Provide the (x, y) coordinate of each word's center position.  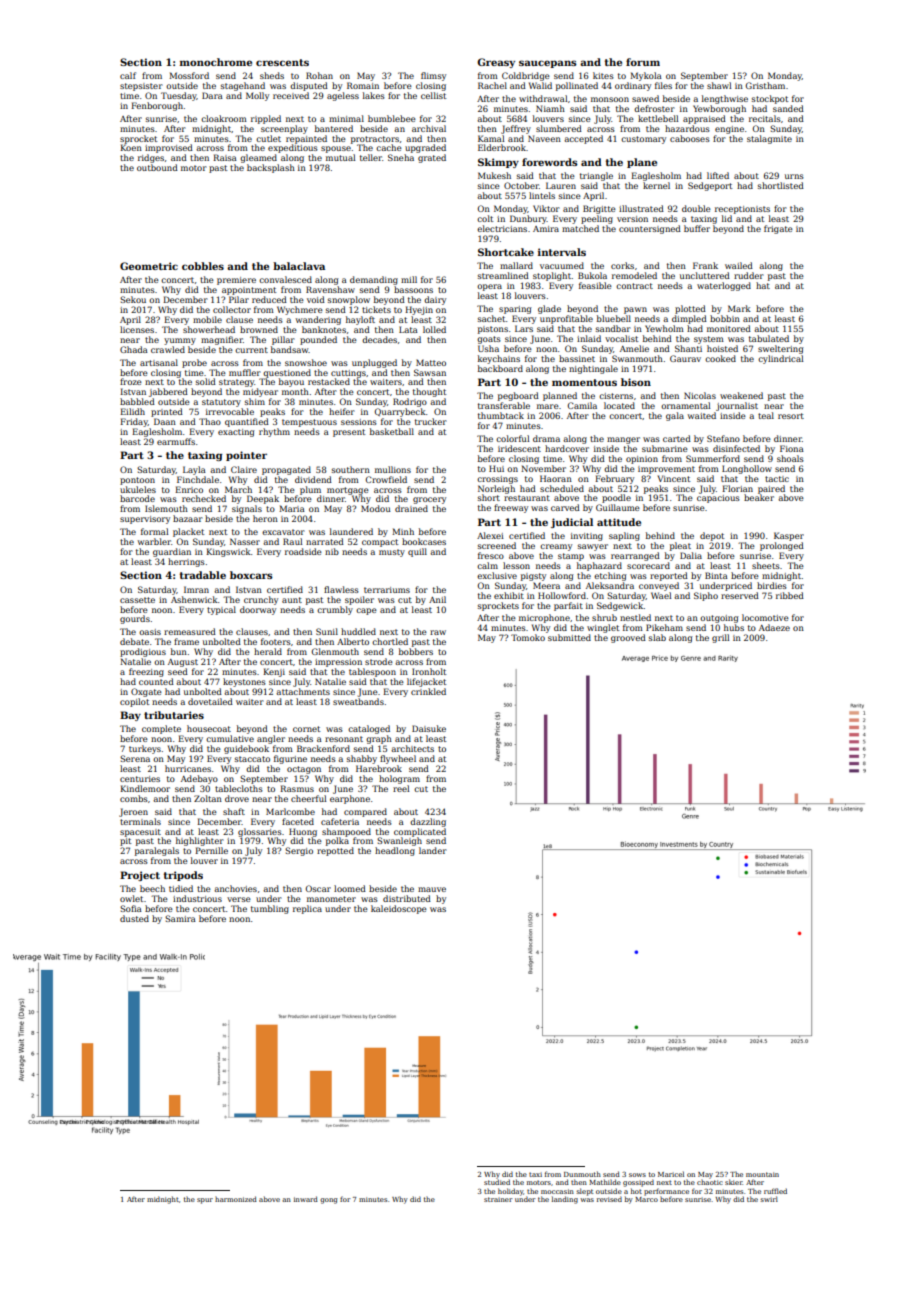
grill (720, 638)
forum (643, 62)
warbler (154, 541)
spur (205, 1201)
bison (636, 382)
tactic (777, 479)
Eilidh (132, 411)
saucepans (548, 64)
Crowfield (386, 479)
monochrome (216, 62)
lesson (516, 565)
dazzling (428, 822)
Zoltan (208, 798)
